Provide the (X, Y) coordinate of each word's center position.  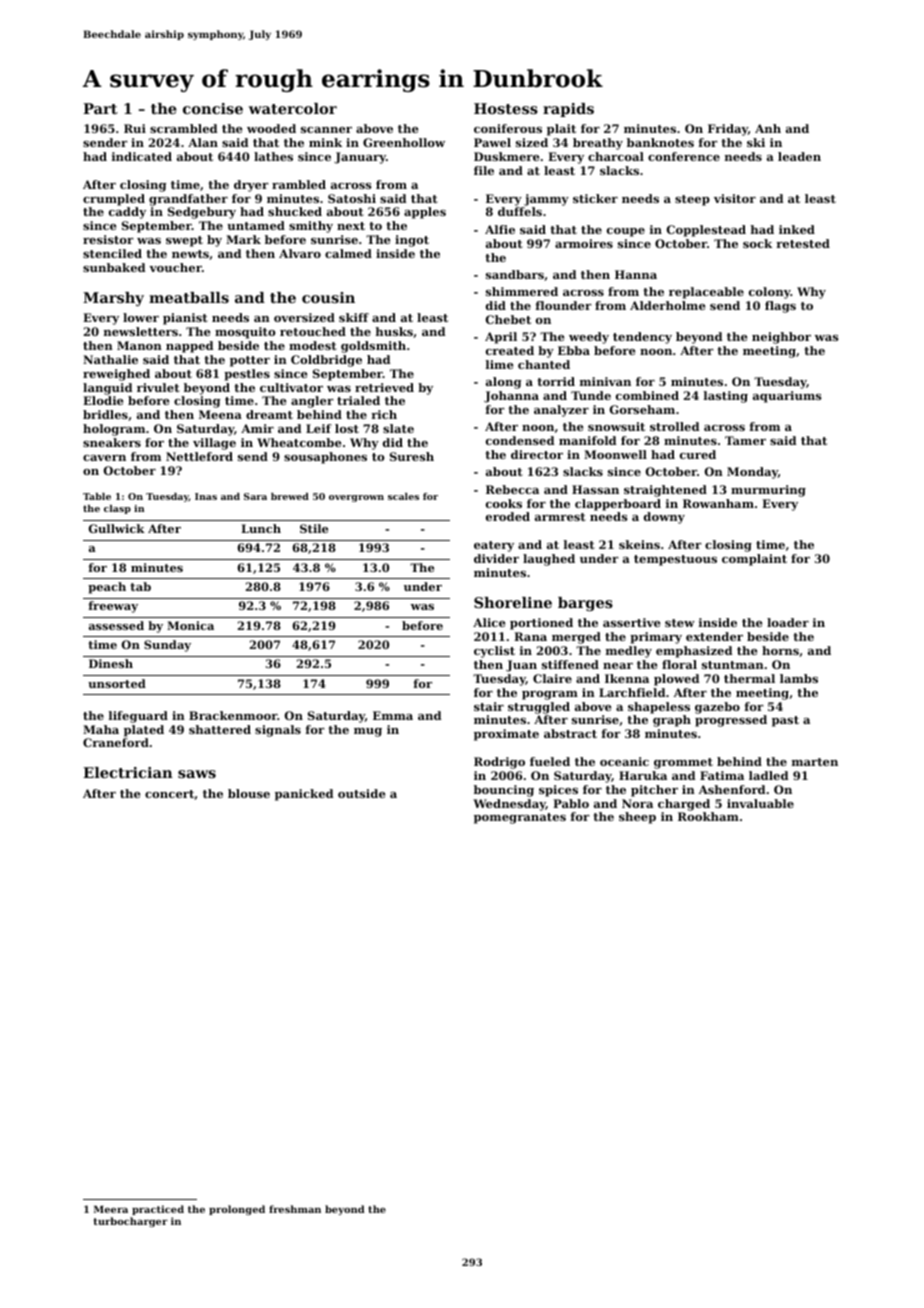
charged (684, 805)
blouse (249, 793)
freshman (295, 1209)
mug (368, 732)
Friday (728, 130)
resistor (108, 239)
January (360, 158)
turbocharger (131, 1222)
